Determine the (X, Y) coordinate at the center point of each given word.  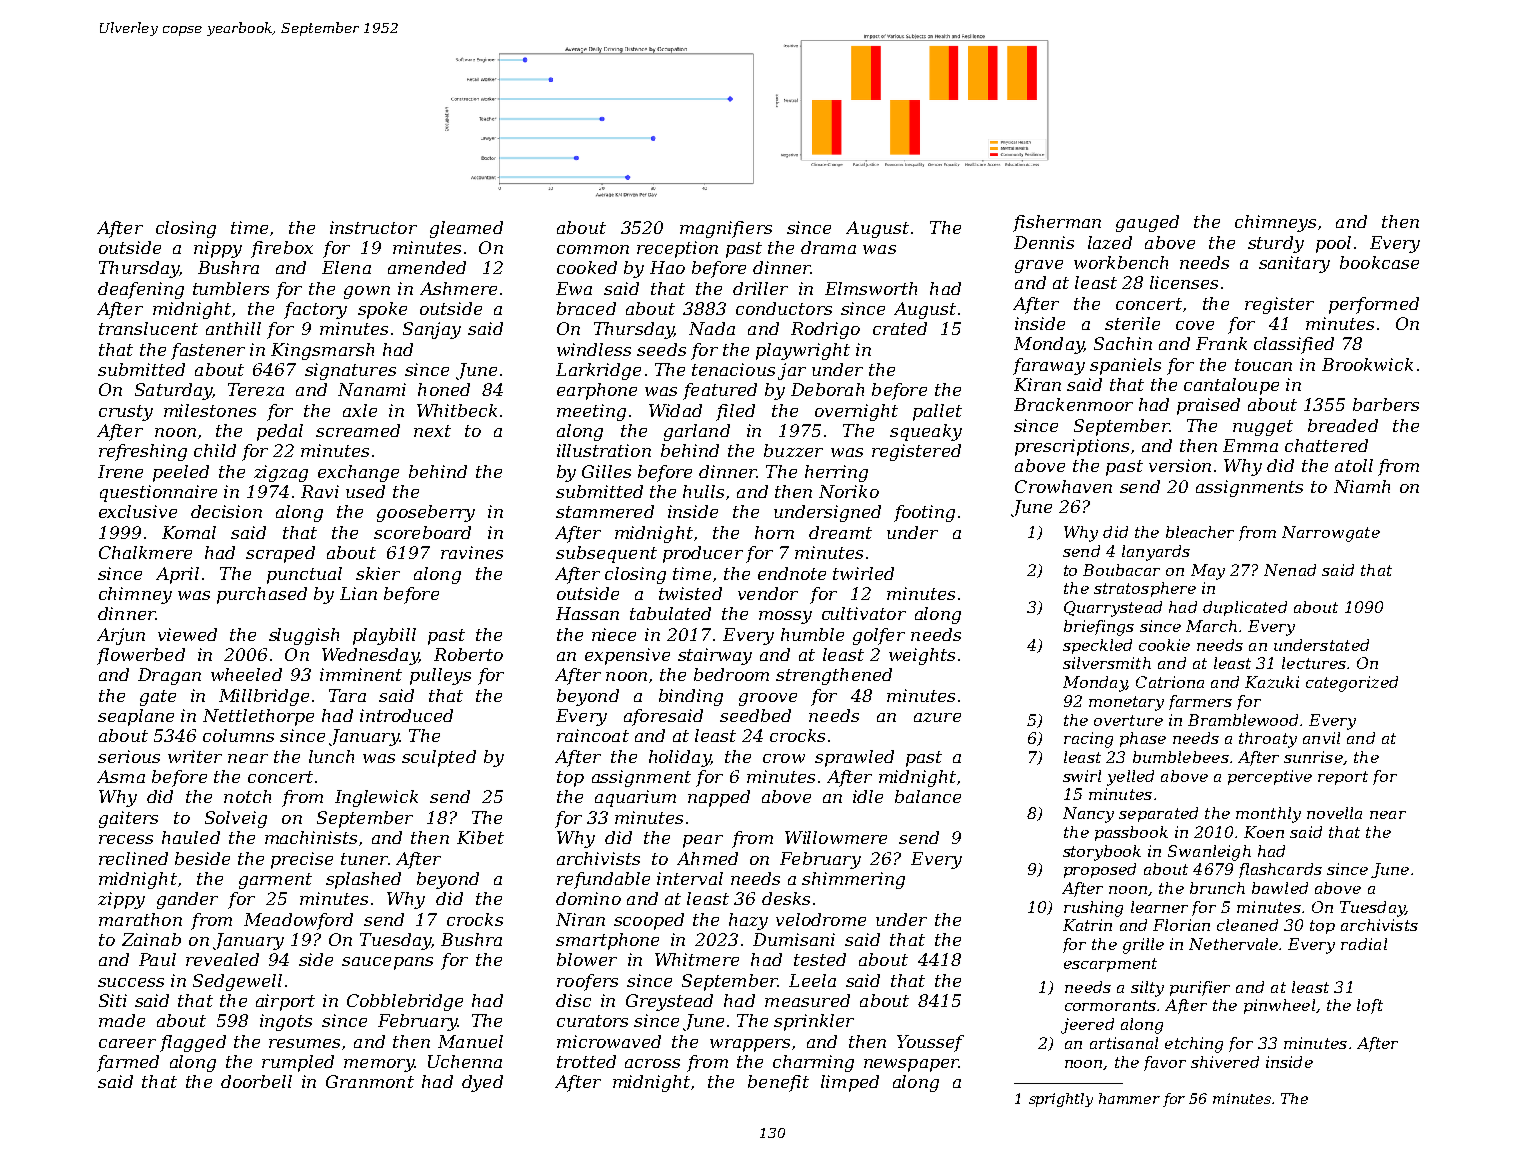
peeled (181, 473)
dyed (482, 1083)
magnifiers (726, 229)
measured (807, 1000)
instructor (373, 227)
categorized (1352, 684)
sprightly (1061, 1100)
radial (1364, 944)
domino (588, 898)
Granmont (370, 1081)
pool (1333, 244)
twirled (863, 573)
